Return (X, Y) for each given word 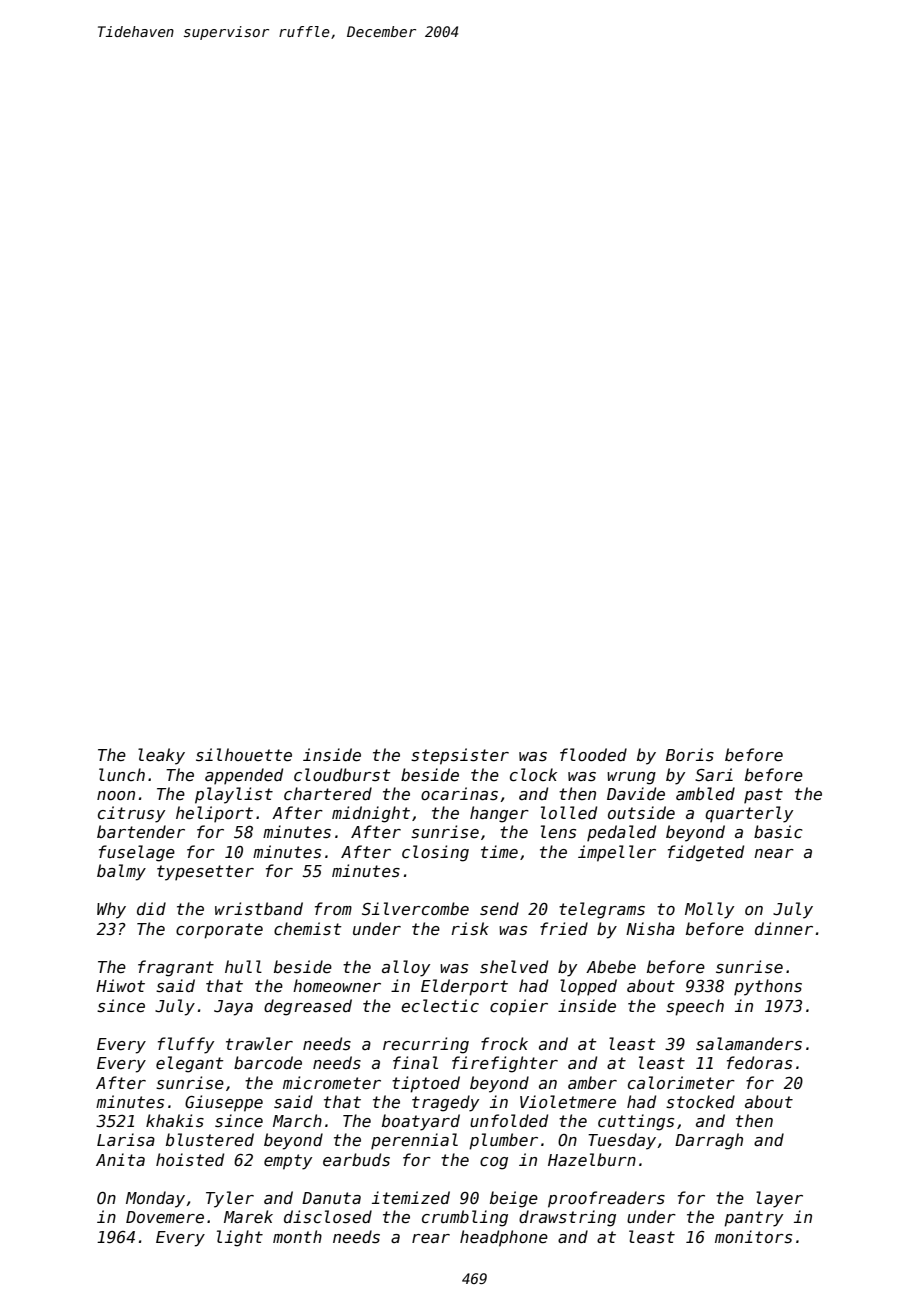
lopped (588, 987)
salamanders (749, 1043)
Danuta (331, 1198)
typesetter (205, 873)
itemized (411, 1197)
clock (533, 774)
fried (564, 928)
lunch (122, 774)
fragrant (176, 968)
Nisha (650, 928)
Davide (636, 793)
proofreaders (606, 1199)
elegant (190, 1064)
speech (695, 1007)
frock (504, 1043)
